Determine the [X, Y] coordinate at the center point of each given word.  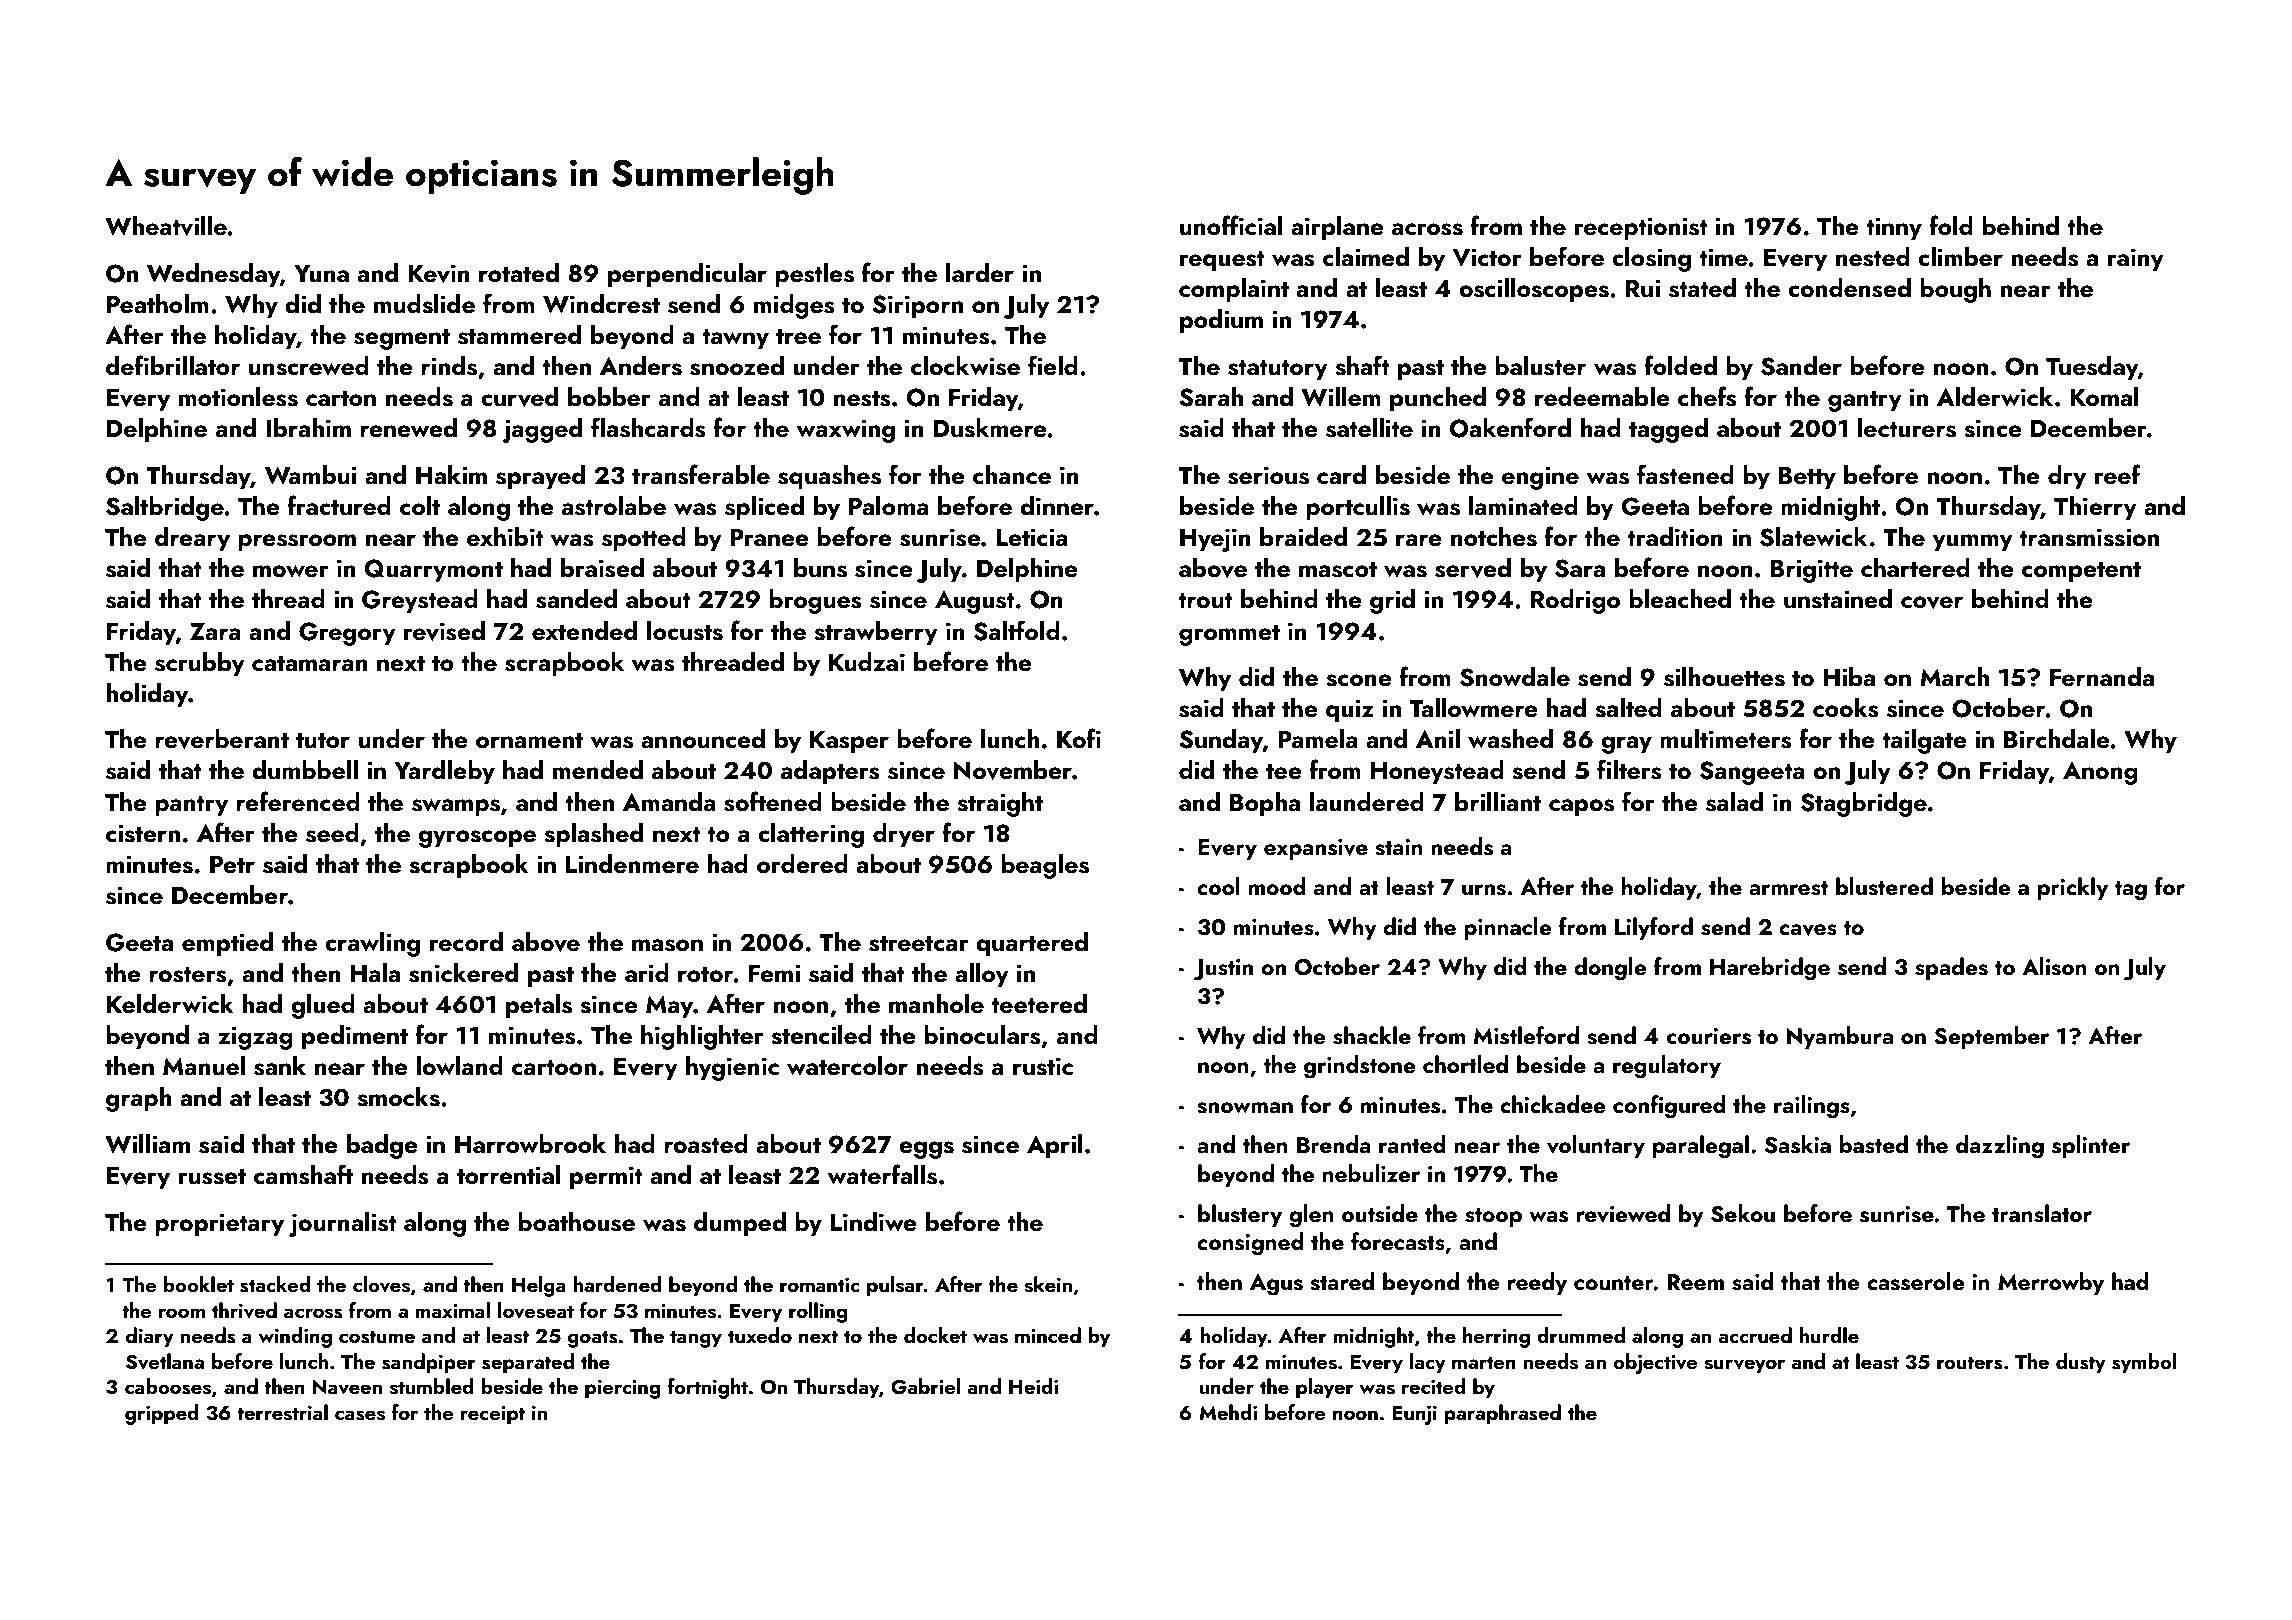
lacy [1428, 1363]
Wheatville [166, 226]
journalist [343, 1224]
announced [703, 739]
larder [980, 273]
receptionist [1641, 229]
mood [1277, 886]
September [1991, 1037]
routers [1970, 1363]
